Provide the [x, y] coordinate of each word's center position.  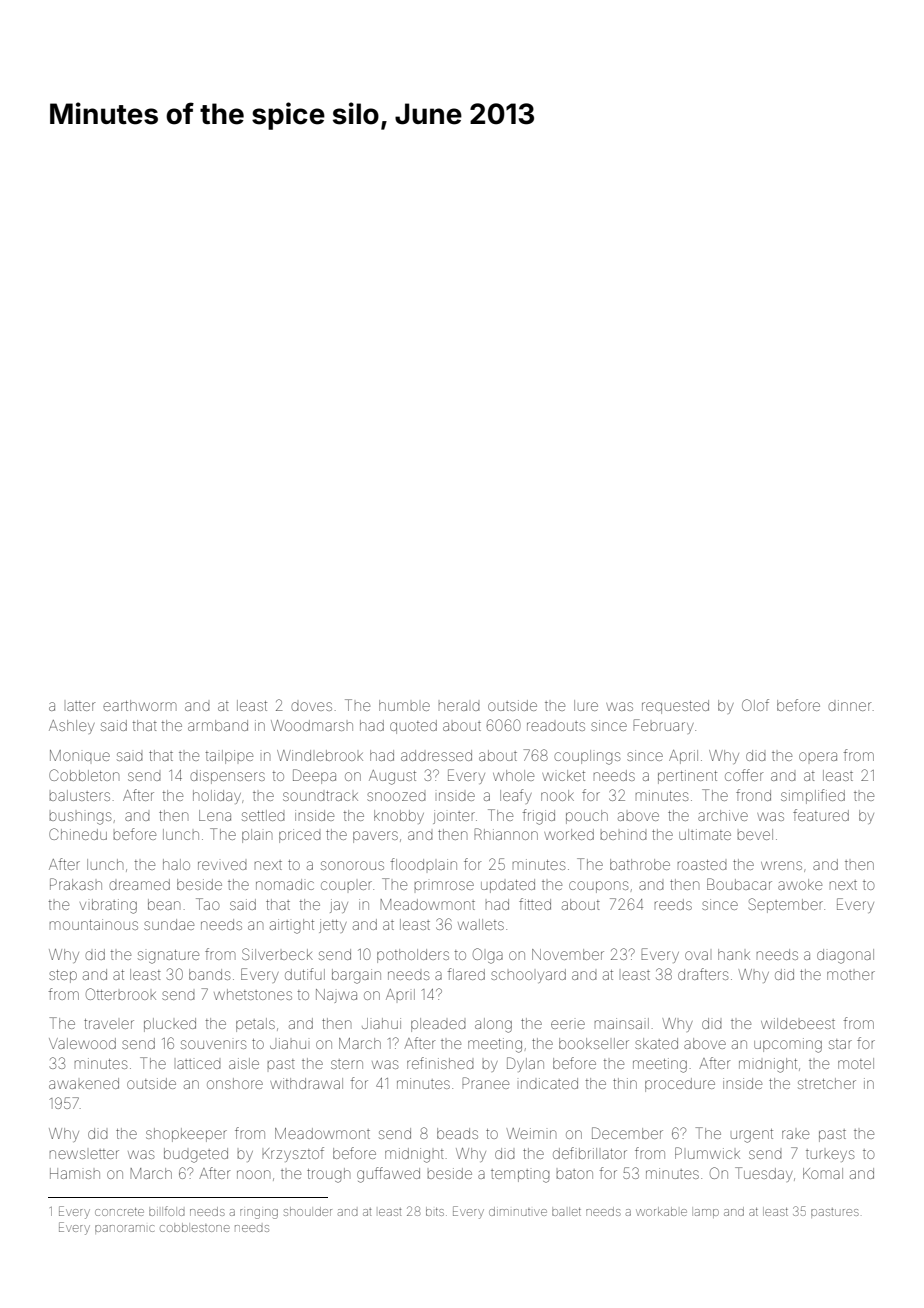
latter [81, 706]
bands [209, 974]
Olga [488, 956]
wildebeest [798, 1023]
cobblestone [195, 1227]
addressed [436, 755]
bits [435, 1211]
